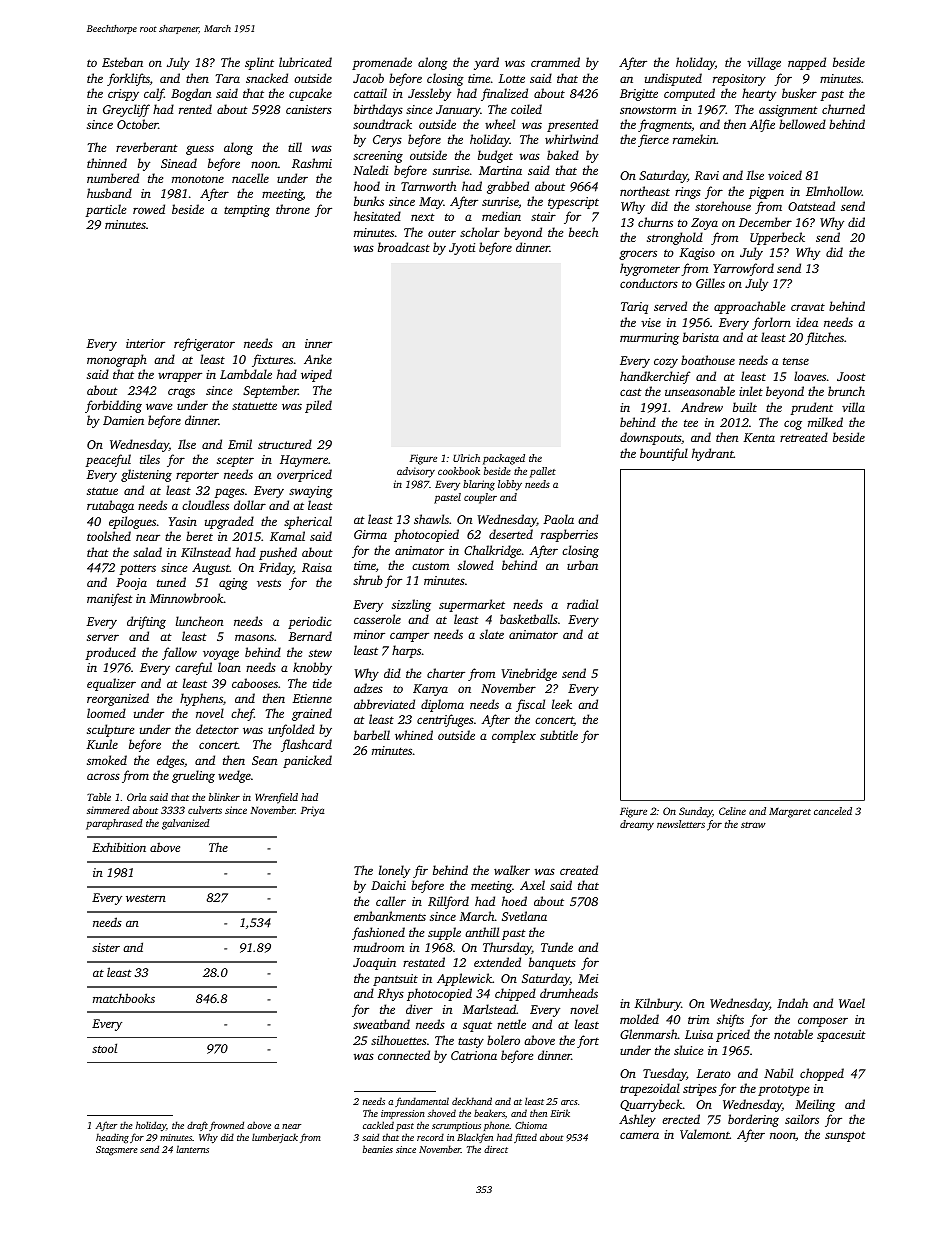  What do you see at coordinates (673, 79) in the screenshot?
I see `undisputed` at bounding box center [673, 79].
